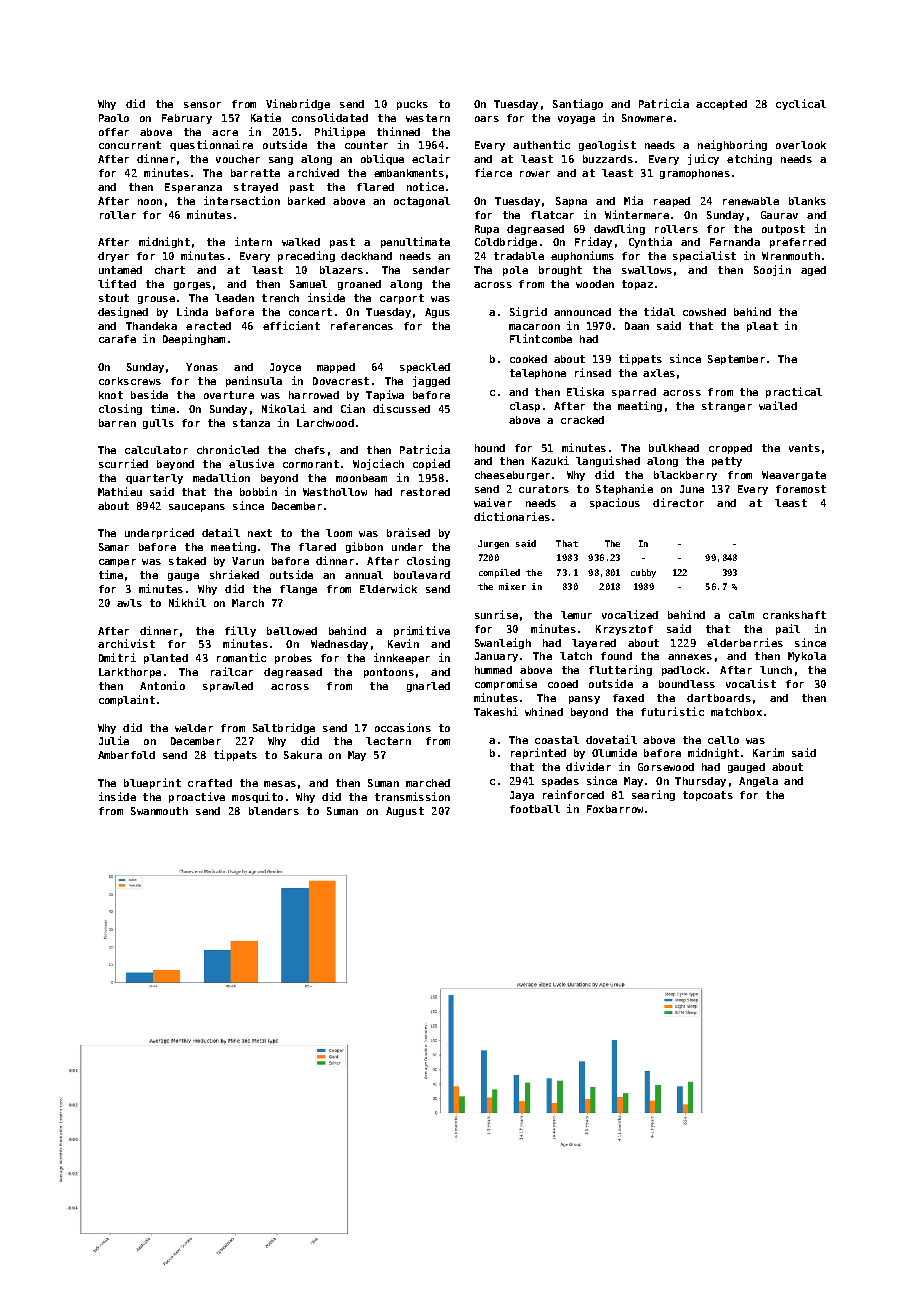  I want to click on transmission, so click(412, 796).
